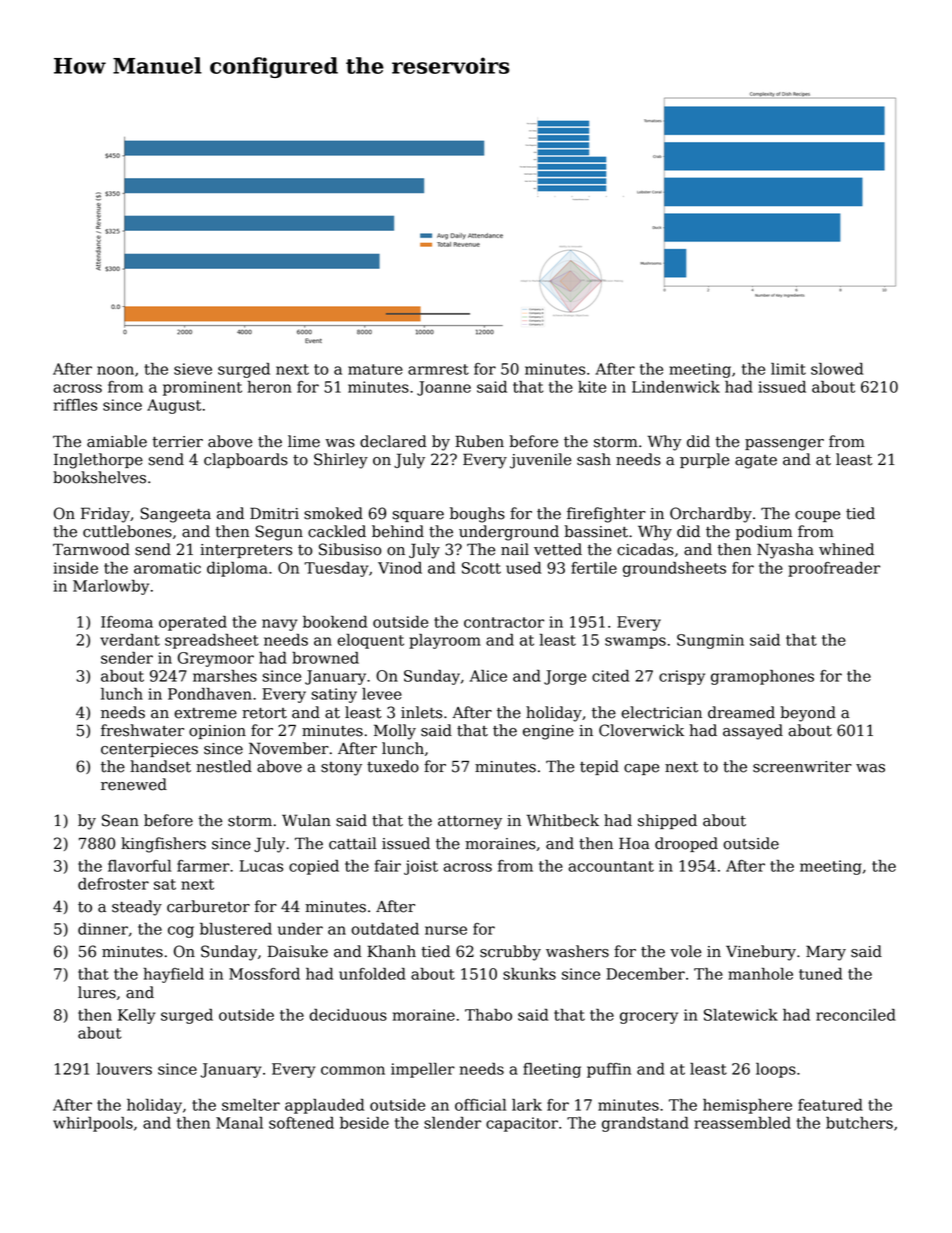  Describe the element at coordinates (93, 1124) in the image. I see `whirlpools` at that location.
